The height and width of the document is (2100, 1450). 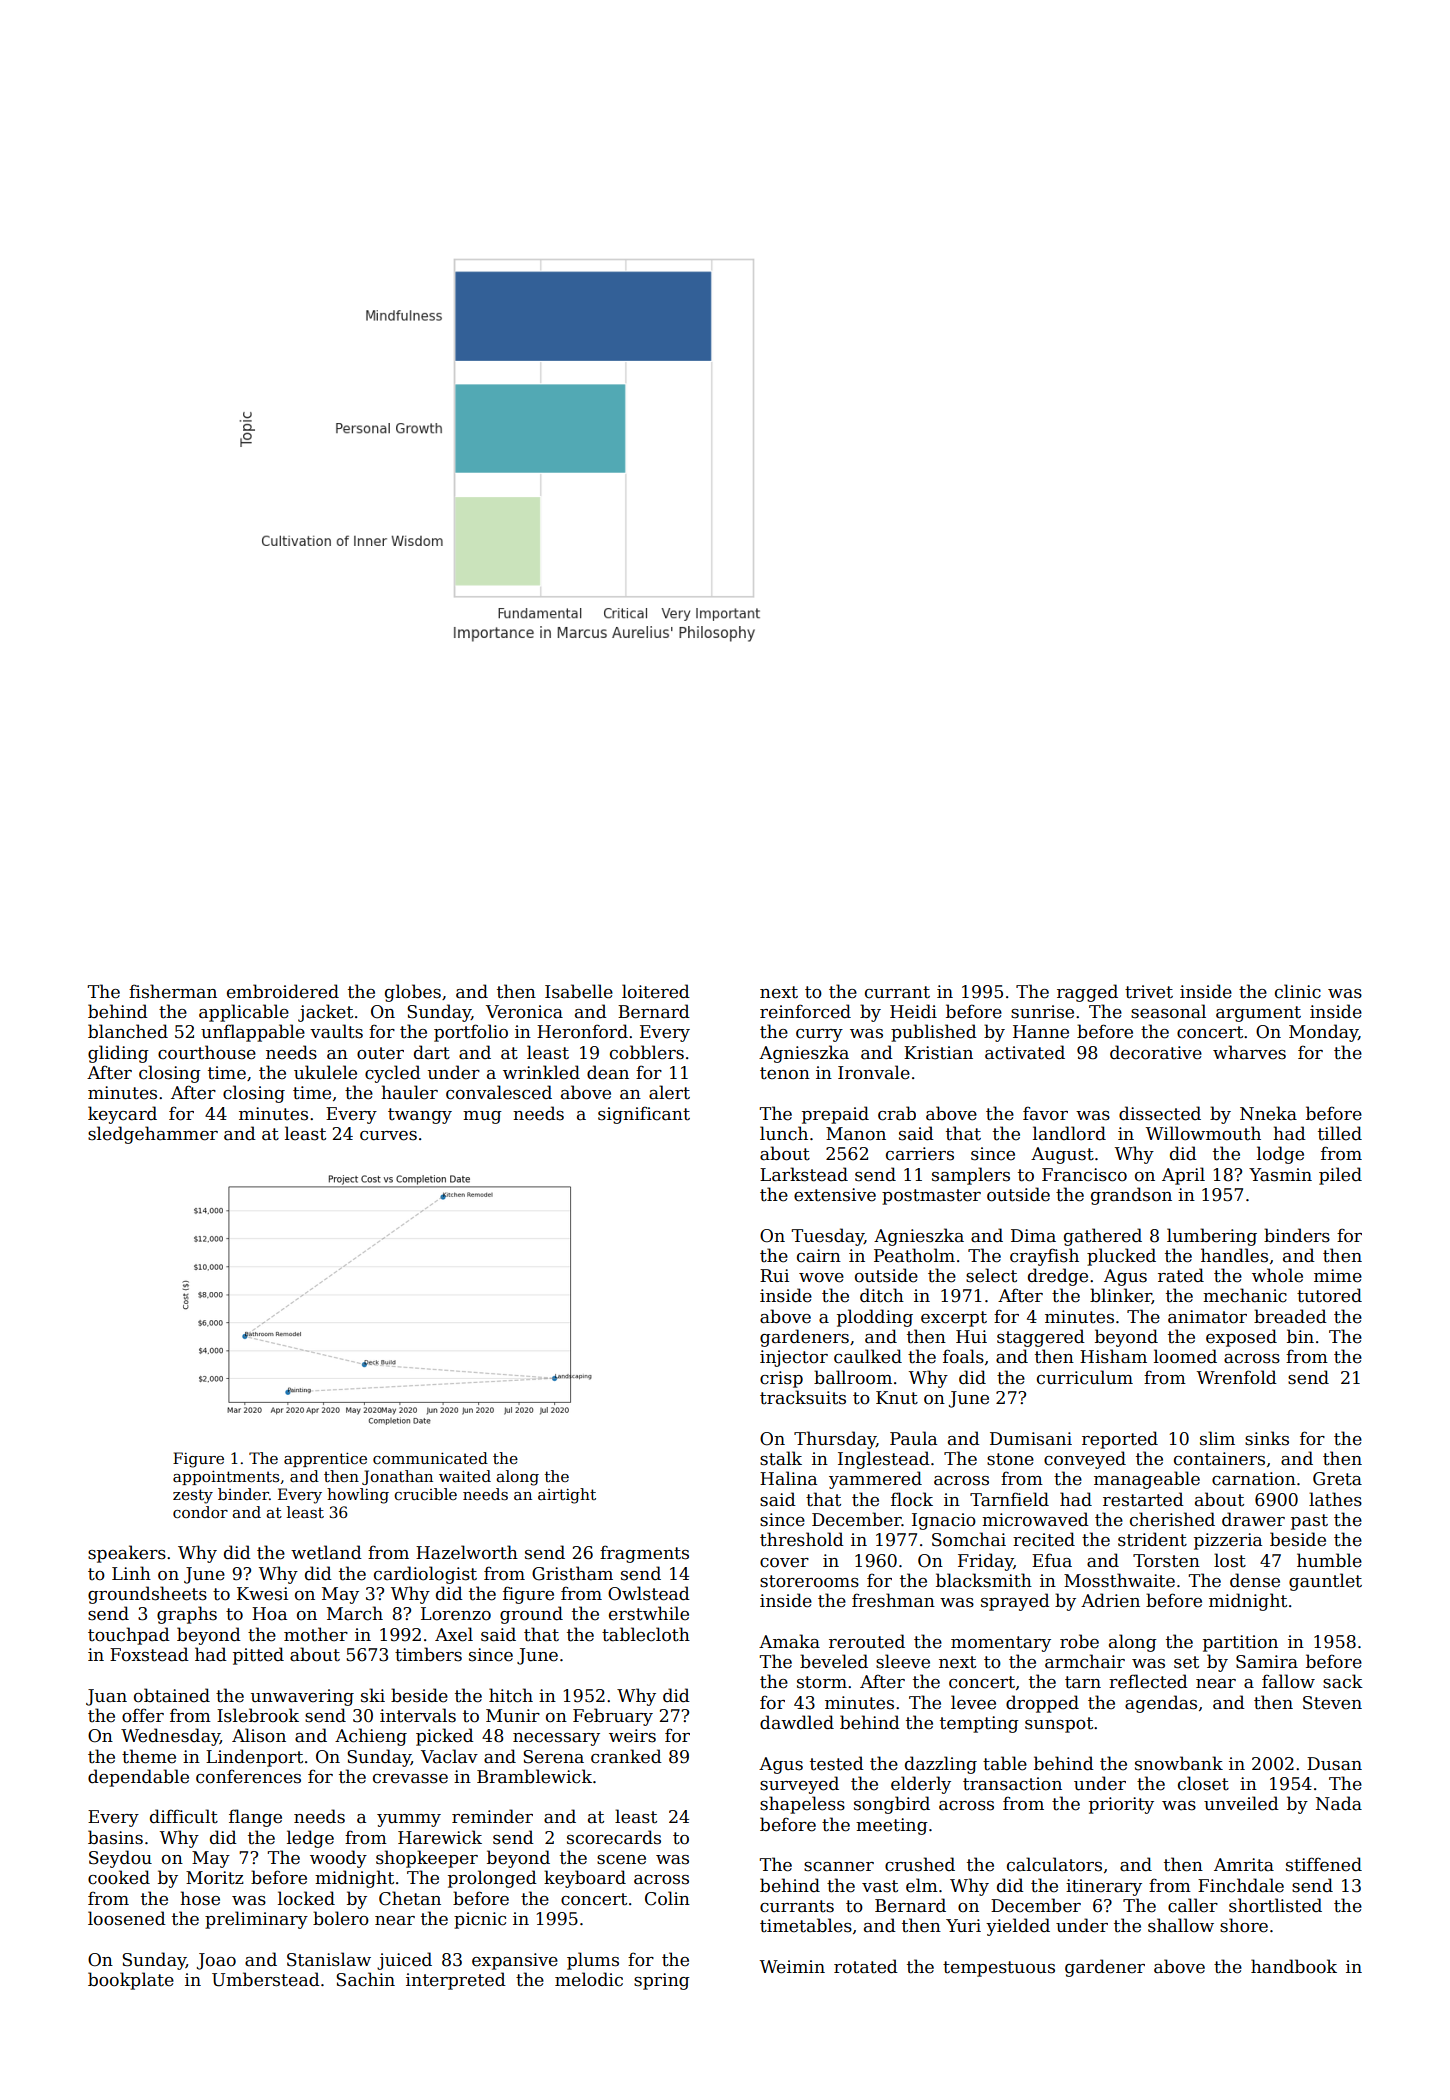 I want to click on preliminary, so click(x=256, y=1920).
